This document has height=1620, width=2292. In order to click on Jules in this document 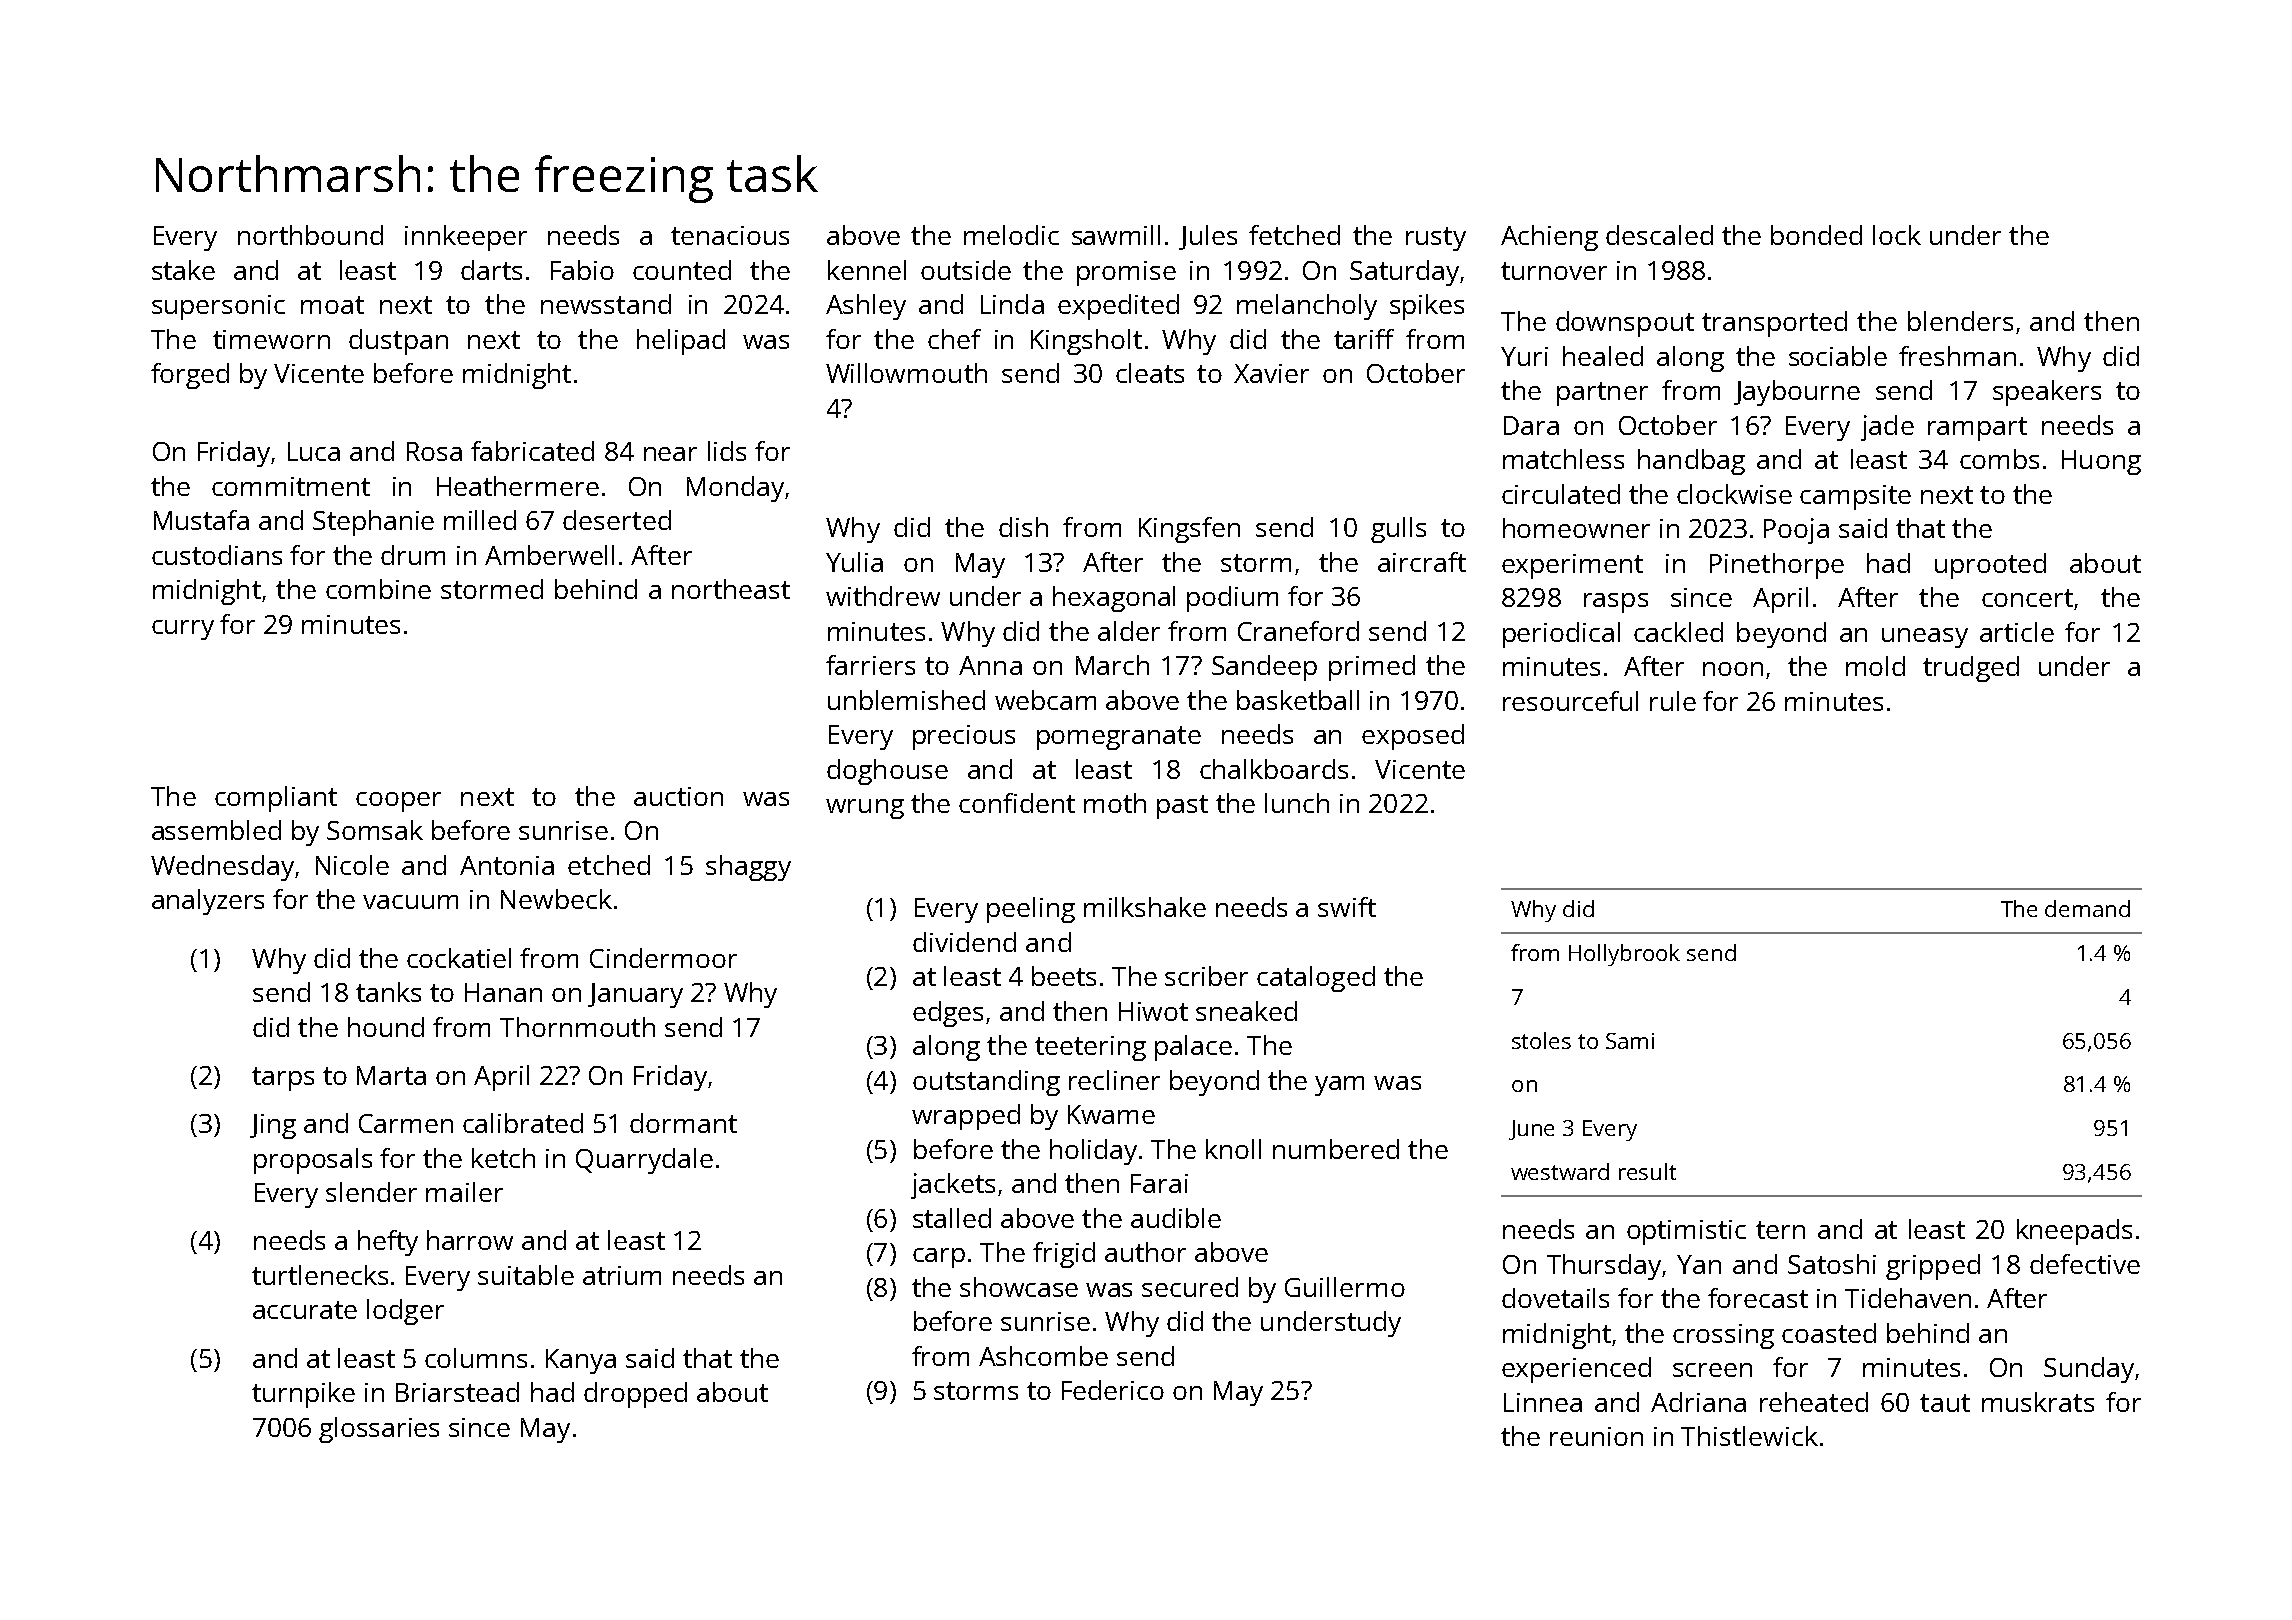, I will do `click(1208, 237)`.
